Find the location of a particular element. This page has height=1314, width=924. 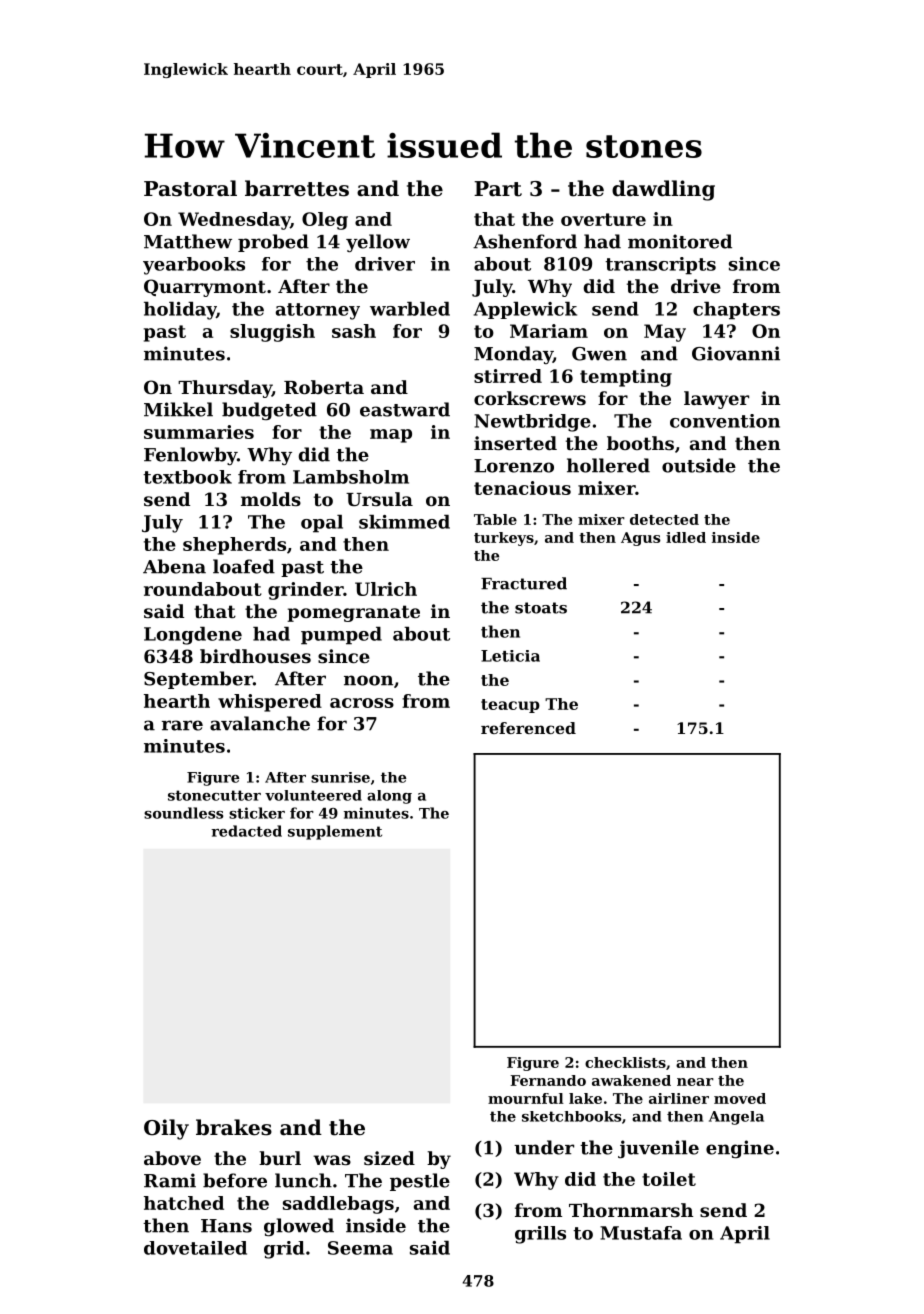

supplement is located at coordinates (335, 832).
